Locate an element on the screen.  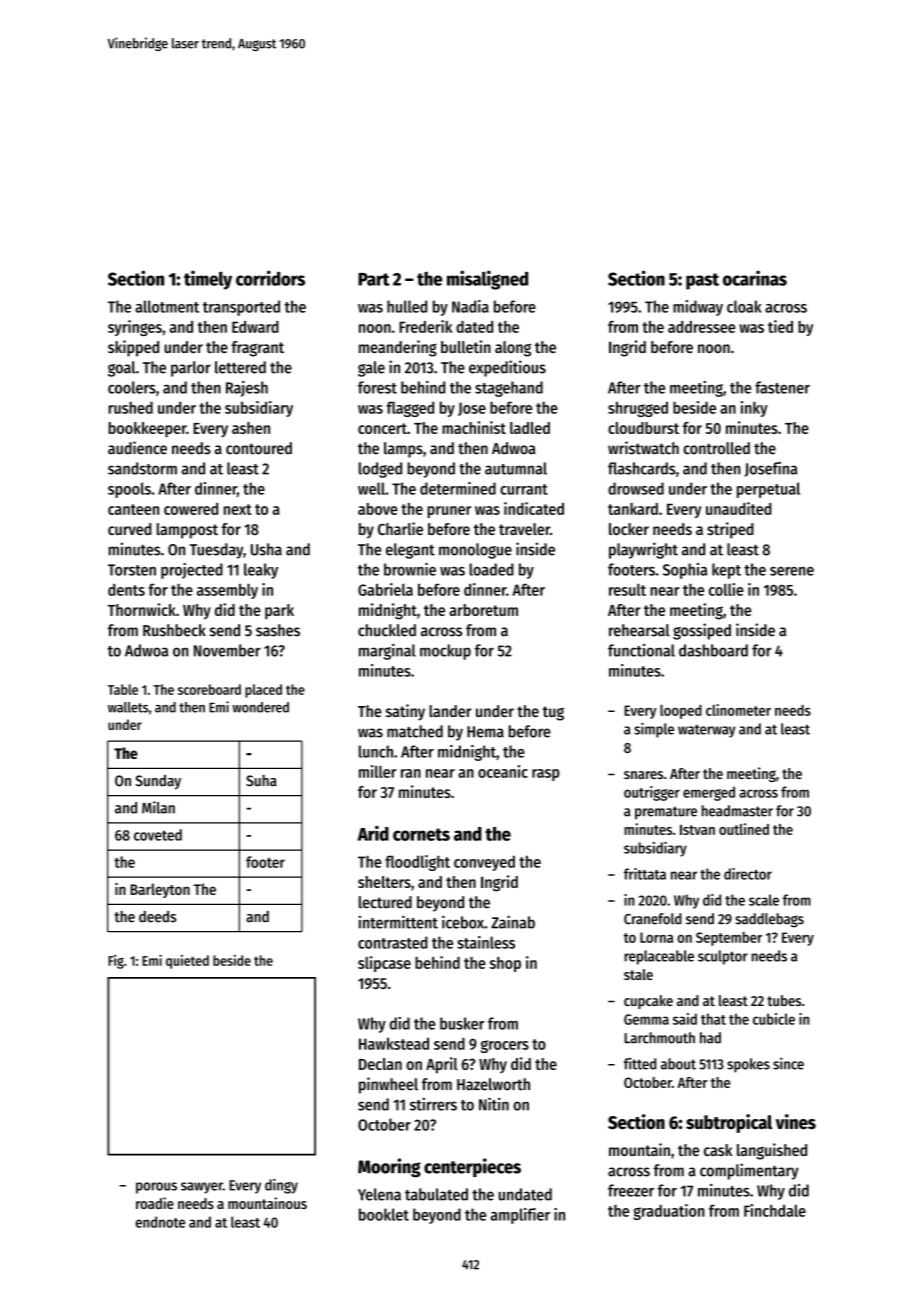
misaligned is located at coordinates (487, 280).
